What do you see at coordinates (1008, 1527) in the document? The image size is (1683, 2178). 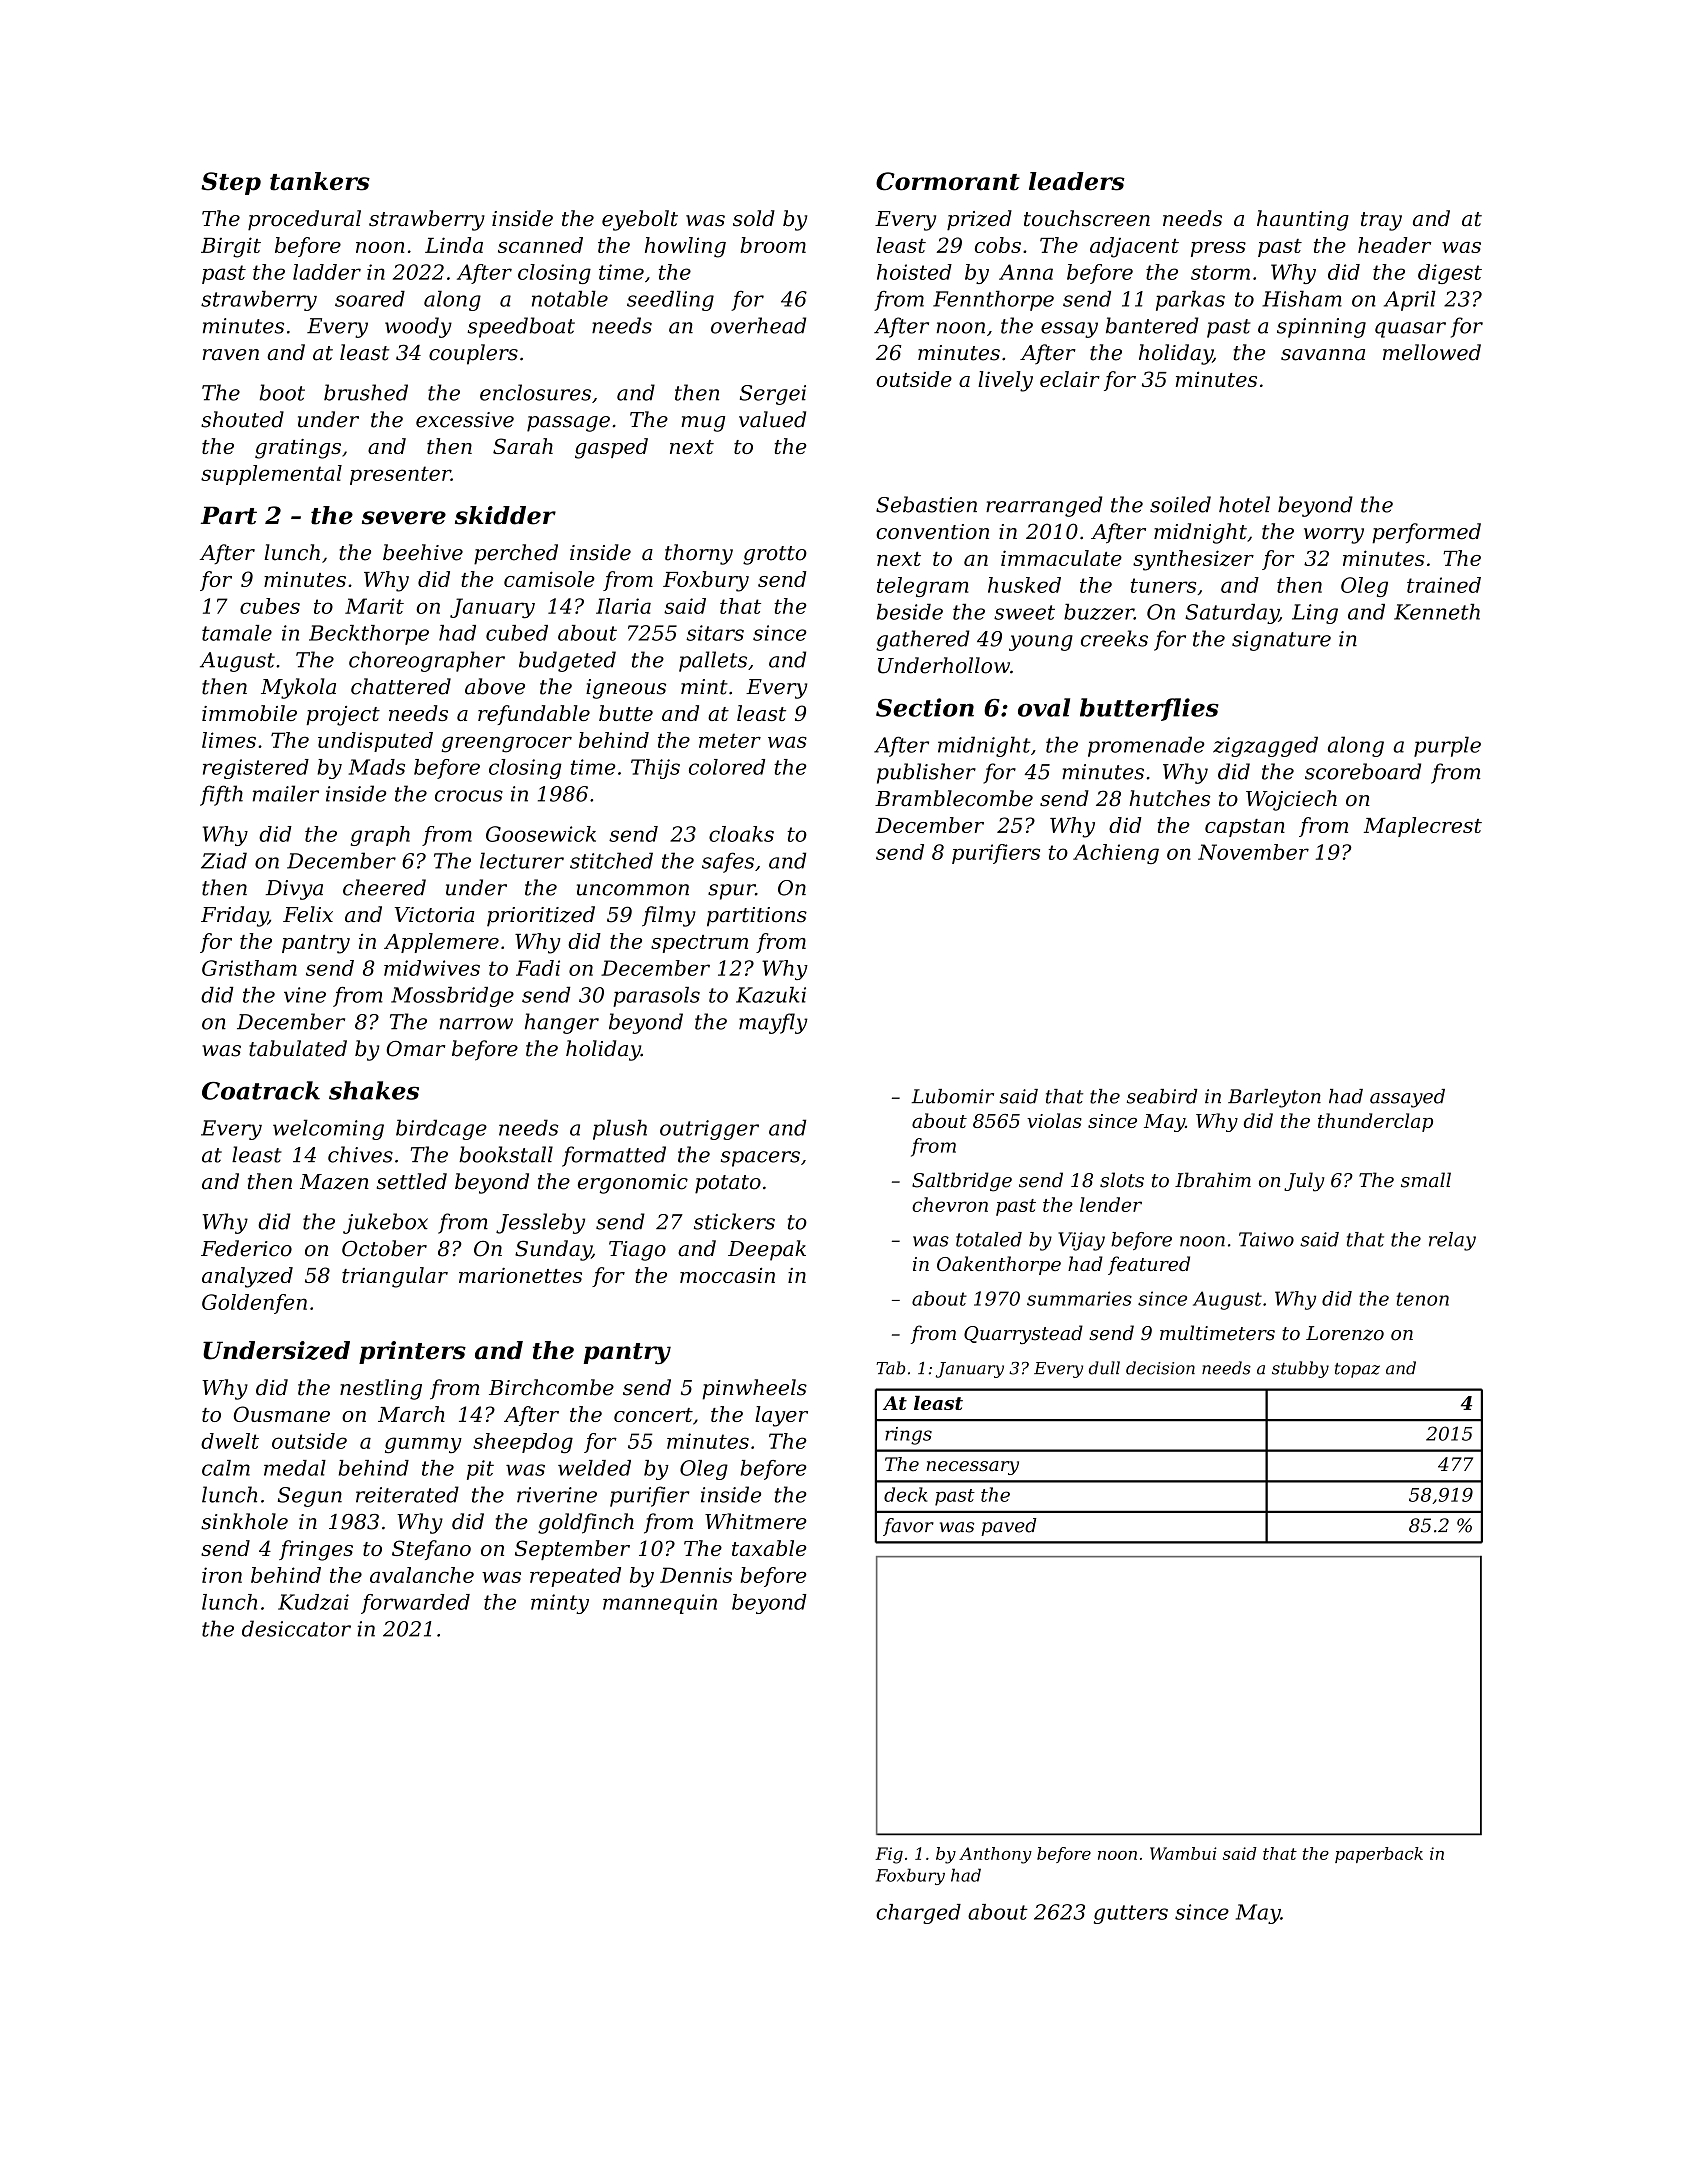 I see `paved` at bounding box center [1008, 1527].
